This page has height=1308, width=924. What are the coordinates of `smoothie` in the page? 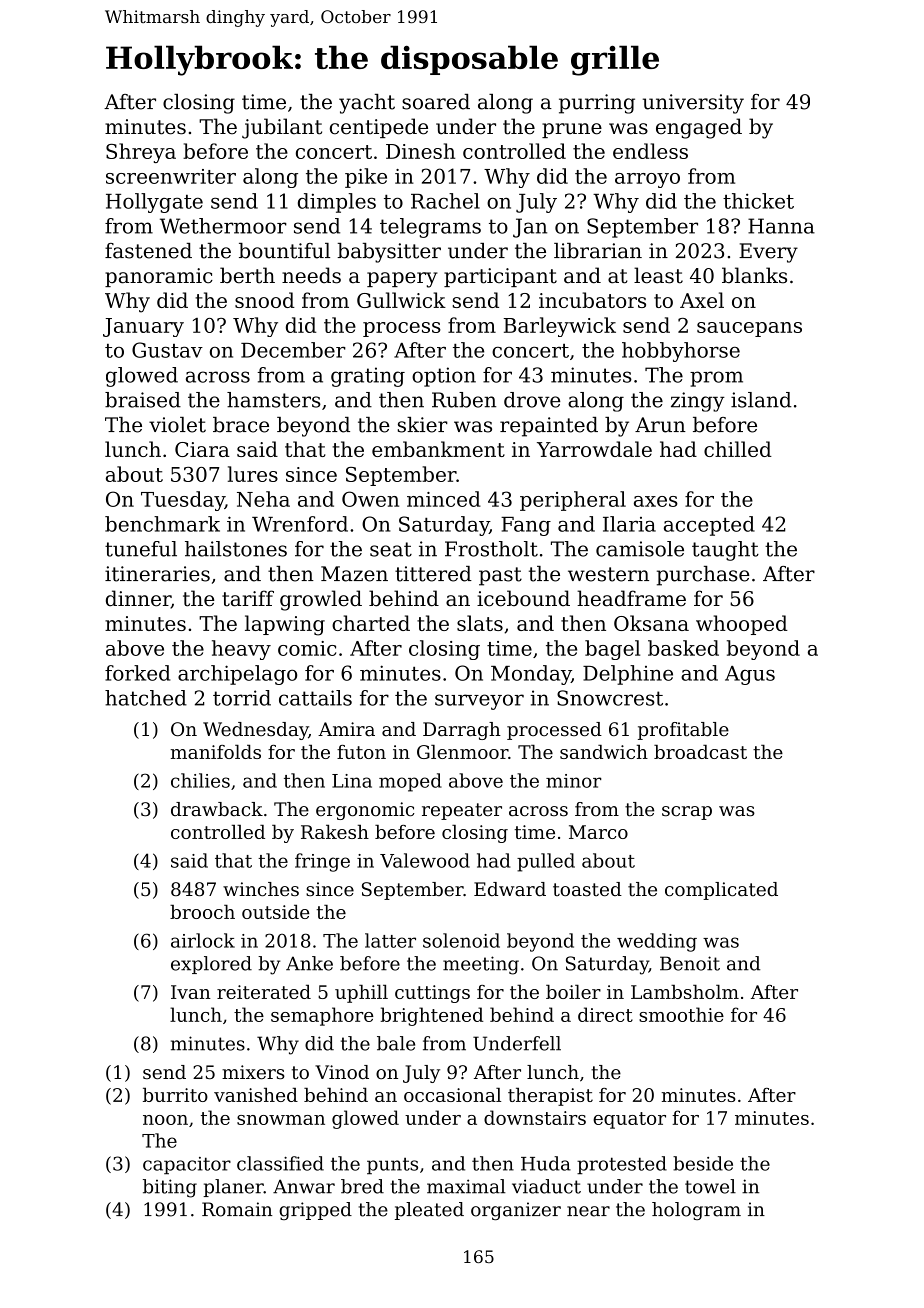 It's located at (681, 1014).
